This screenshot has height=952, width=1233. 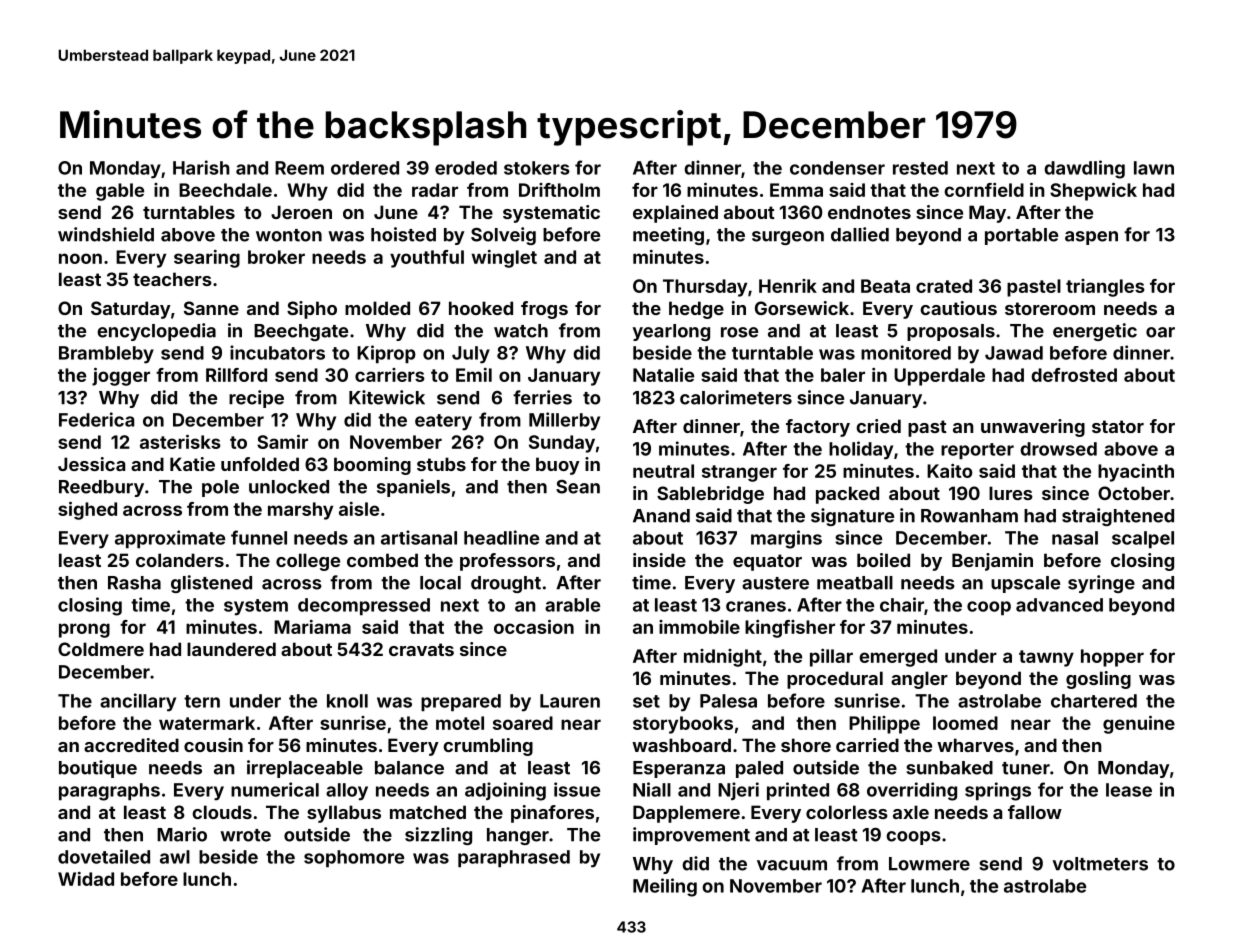 What do you see at coordinates (1084, 169) in the screenshot?
I see `dawdling` at bounding box center [1084, 169].
